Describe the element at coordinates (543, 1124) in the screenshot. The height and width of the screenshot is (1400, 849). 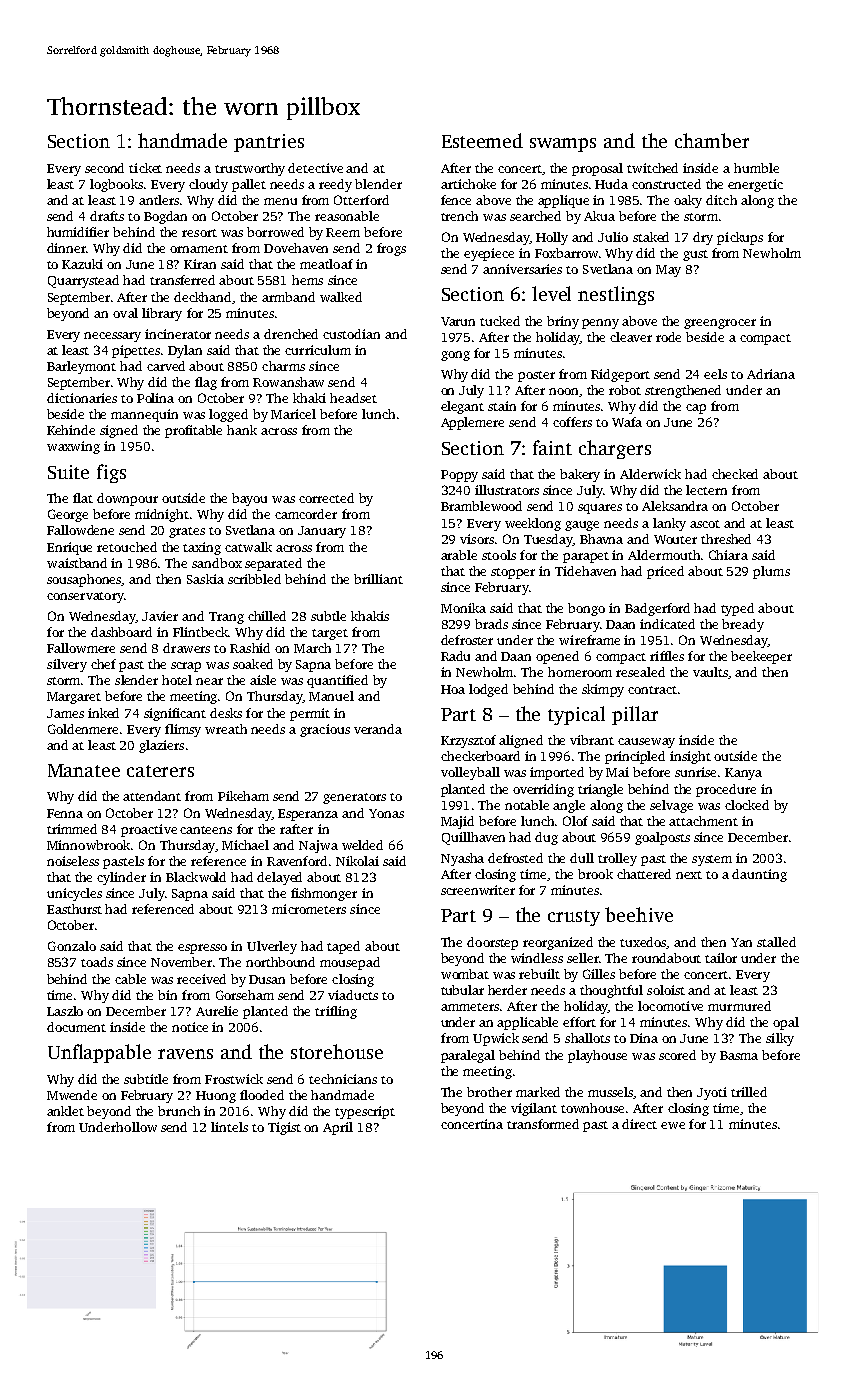
I see `transformed` at that location.
